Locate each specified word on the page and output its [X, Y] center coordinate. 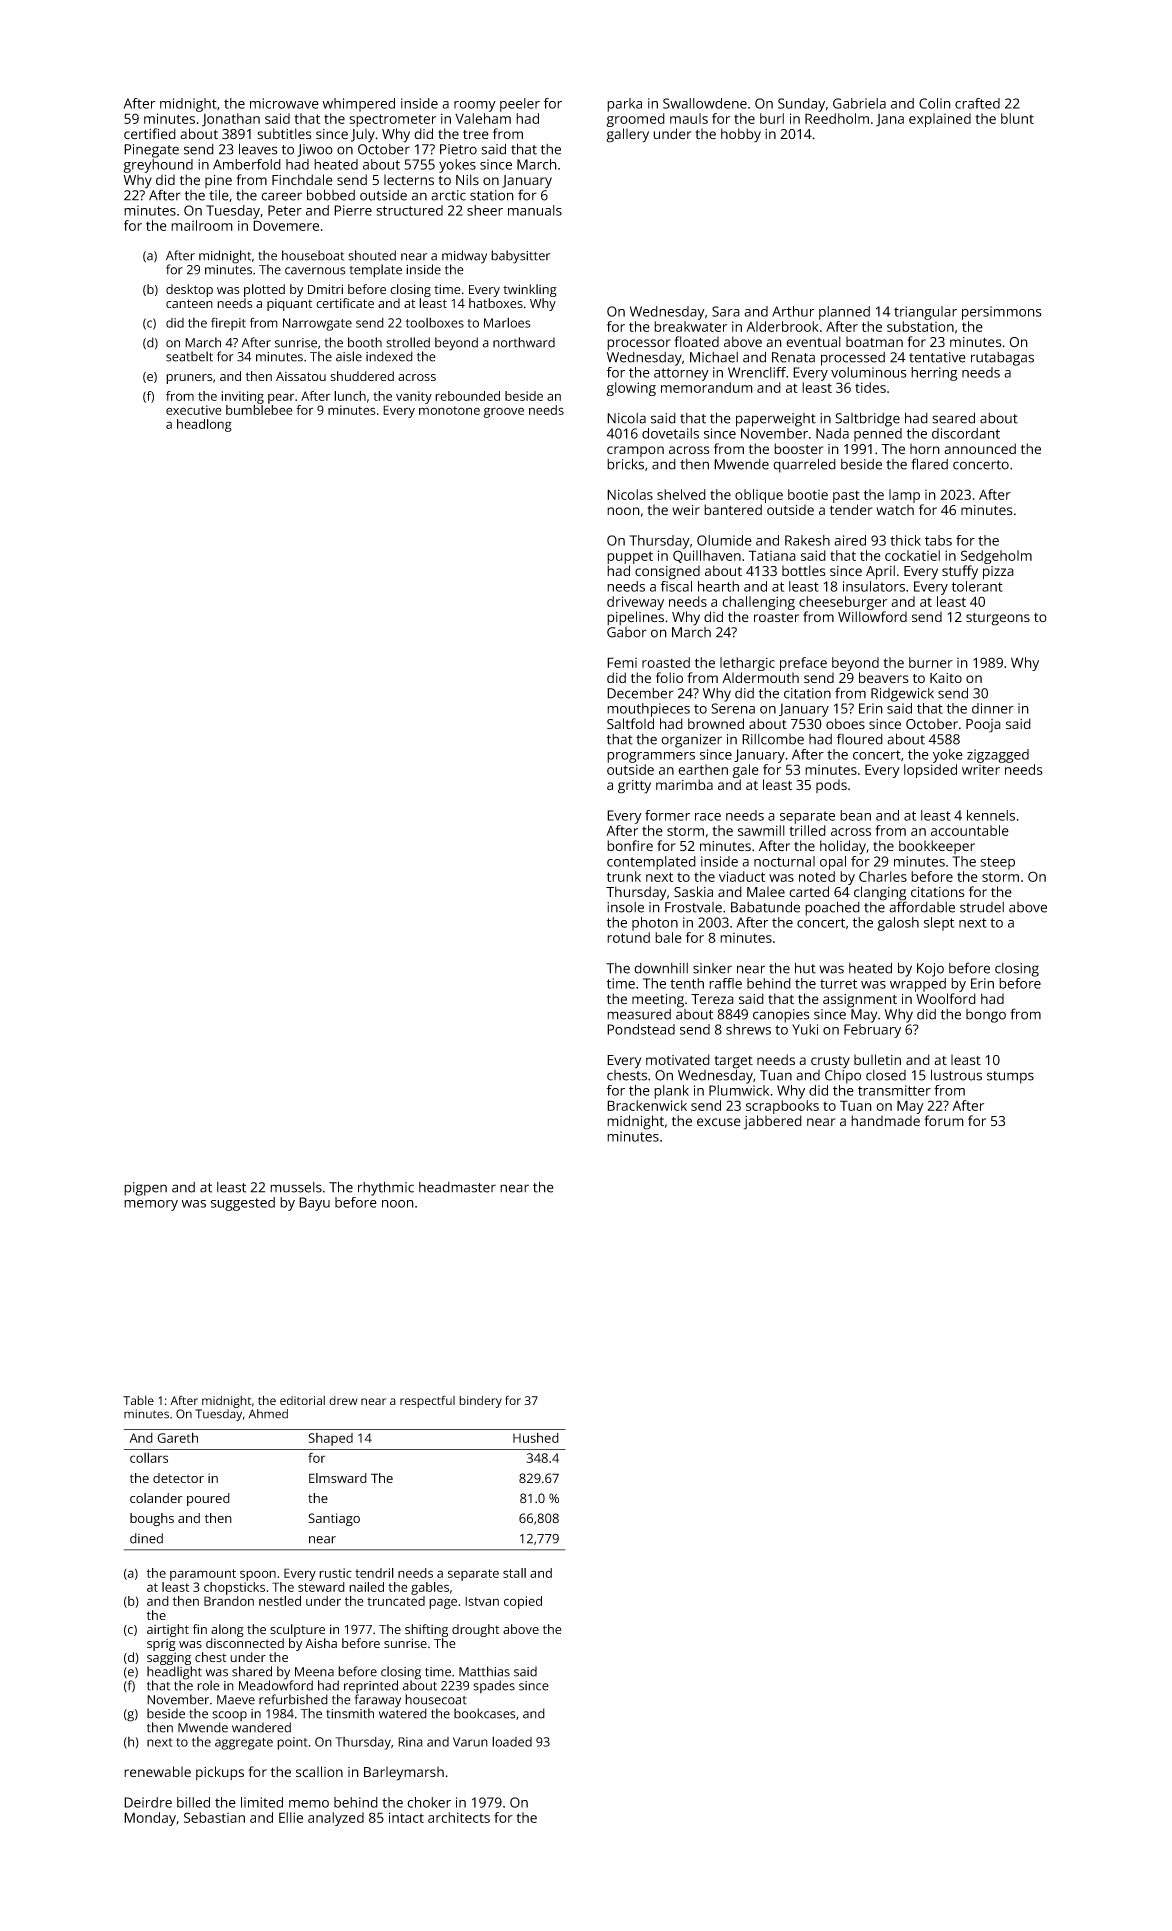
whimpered [359, 105]
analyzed [336, 1819]
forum [944, 1120]
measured [639, 1014]
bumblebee [259, 410]
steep [997, 863]
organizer [691, 741]
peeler [520, 105]
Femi [622, 662]
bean [855, 815]
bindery [480, 1402]
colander [156, 1498]
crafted [977, 103]
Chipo [843, 1077]
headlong [204, 425]
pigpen [145, 1189]
